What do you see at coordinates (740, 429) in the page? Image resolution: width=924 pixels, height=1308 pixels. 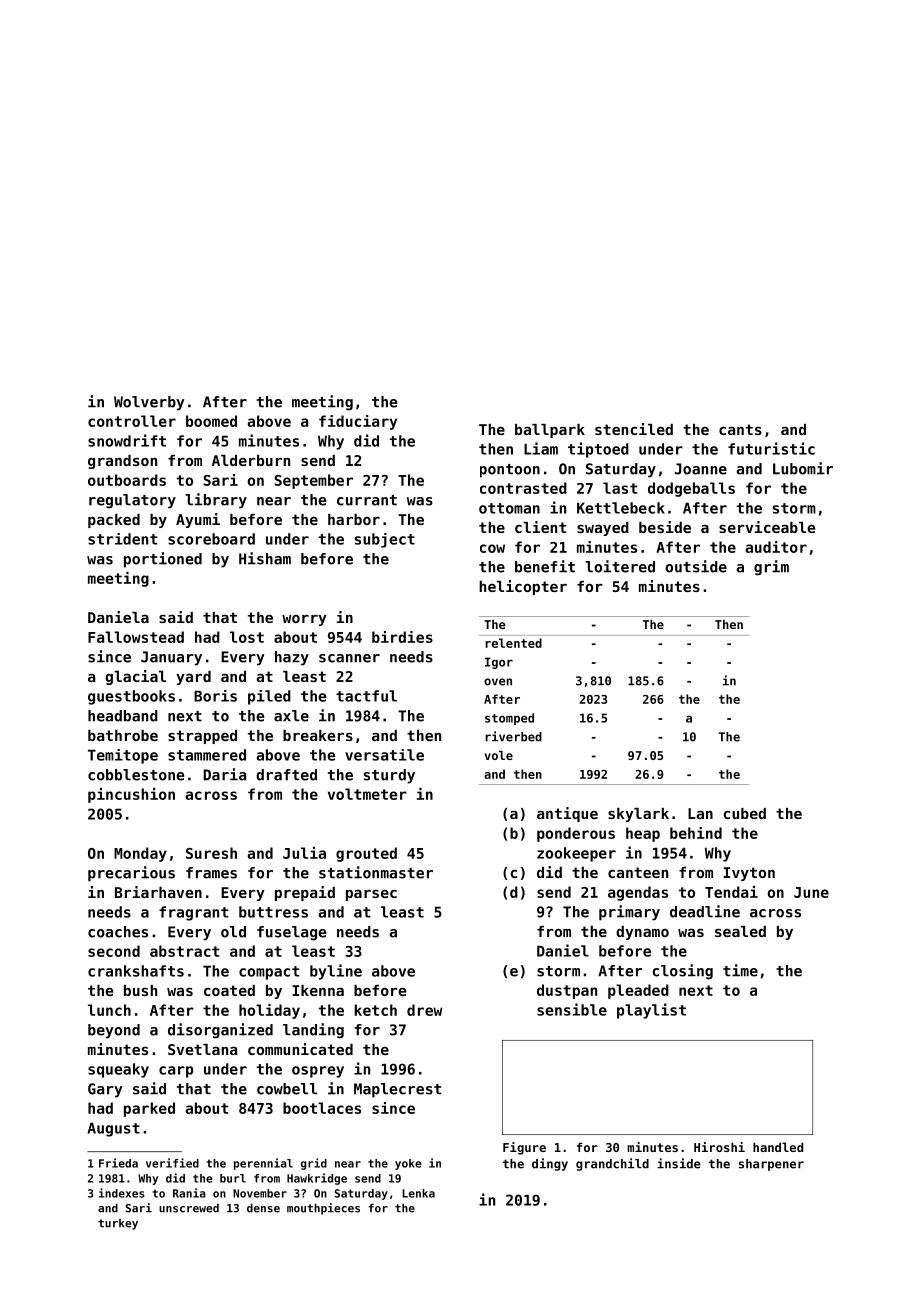 I see `cants` at bounding box center [740, 429].
